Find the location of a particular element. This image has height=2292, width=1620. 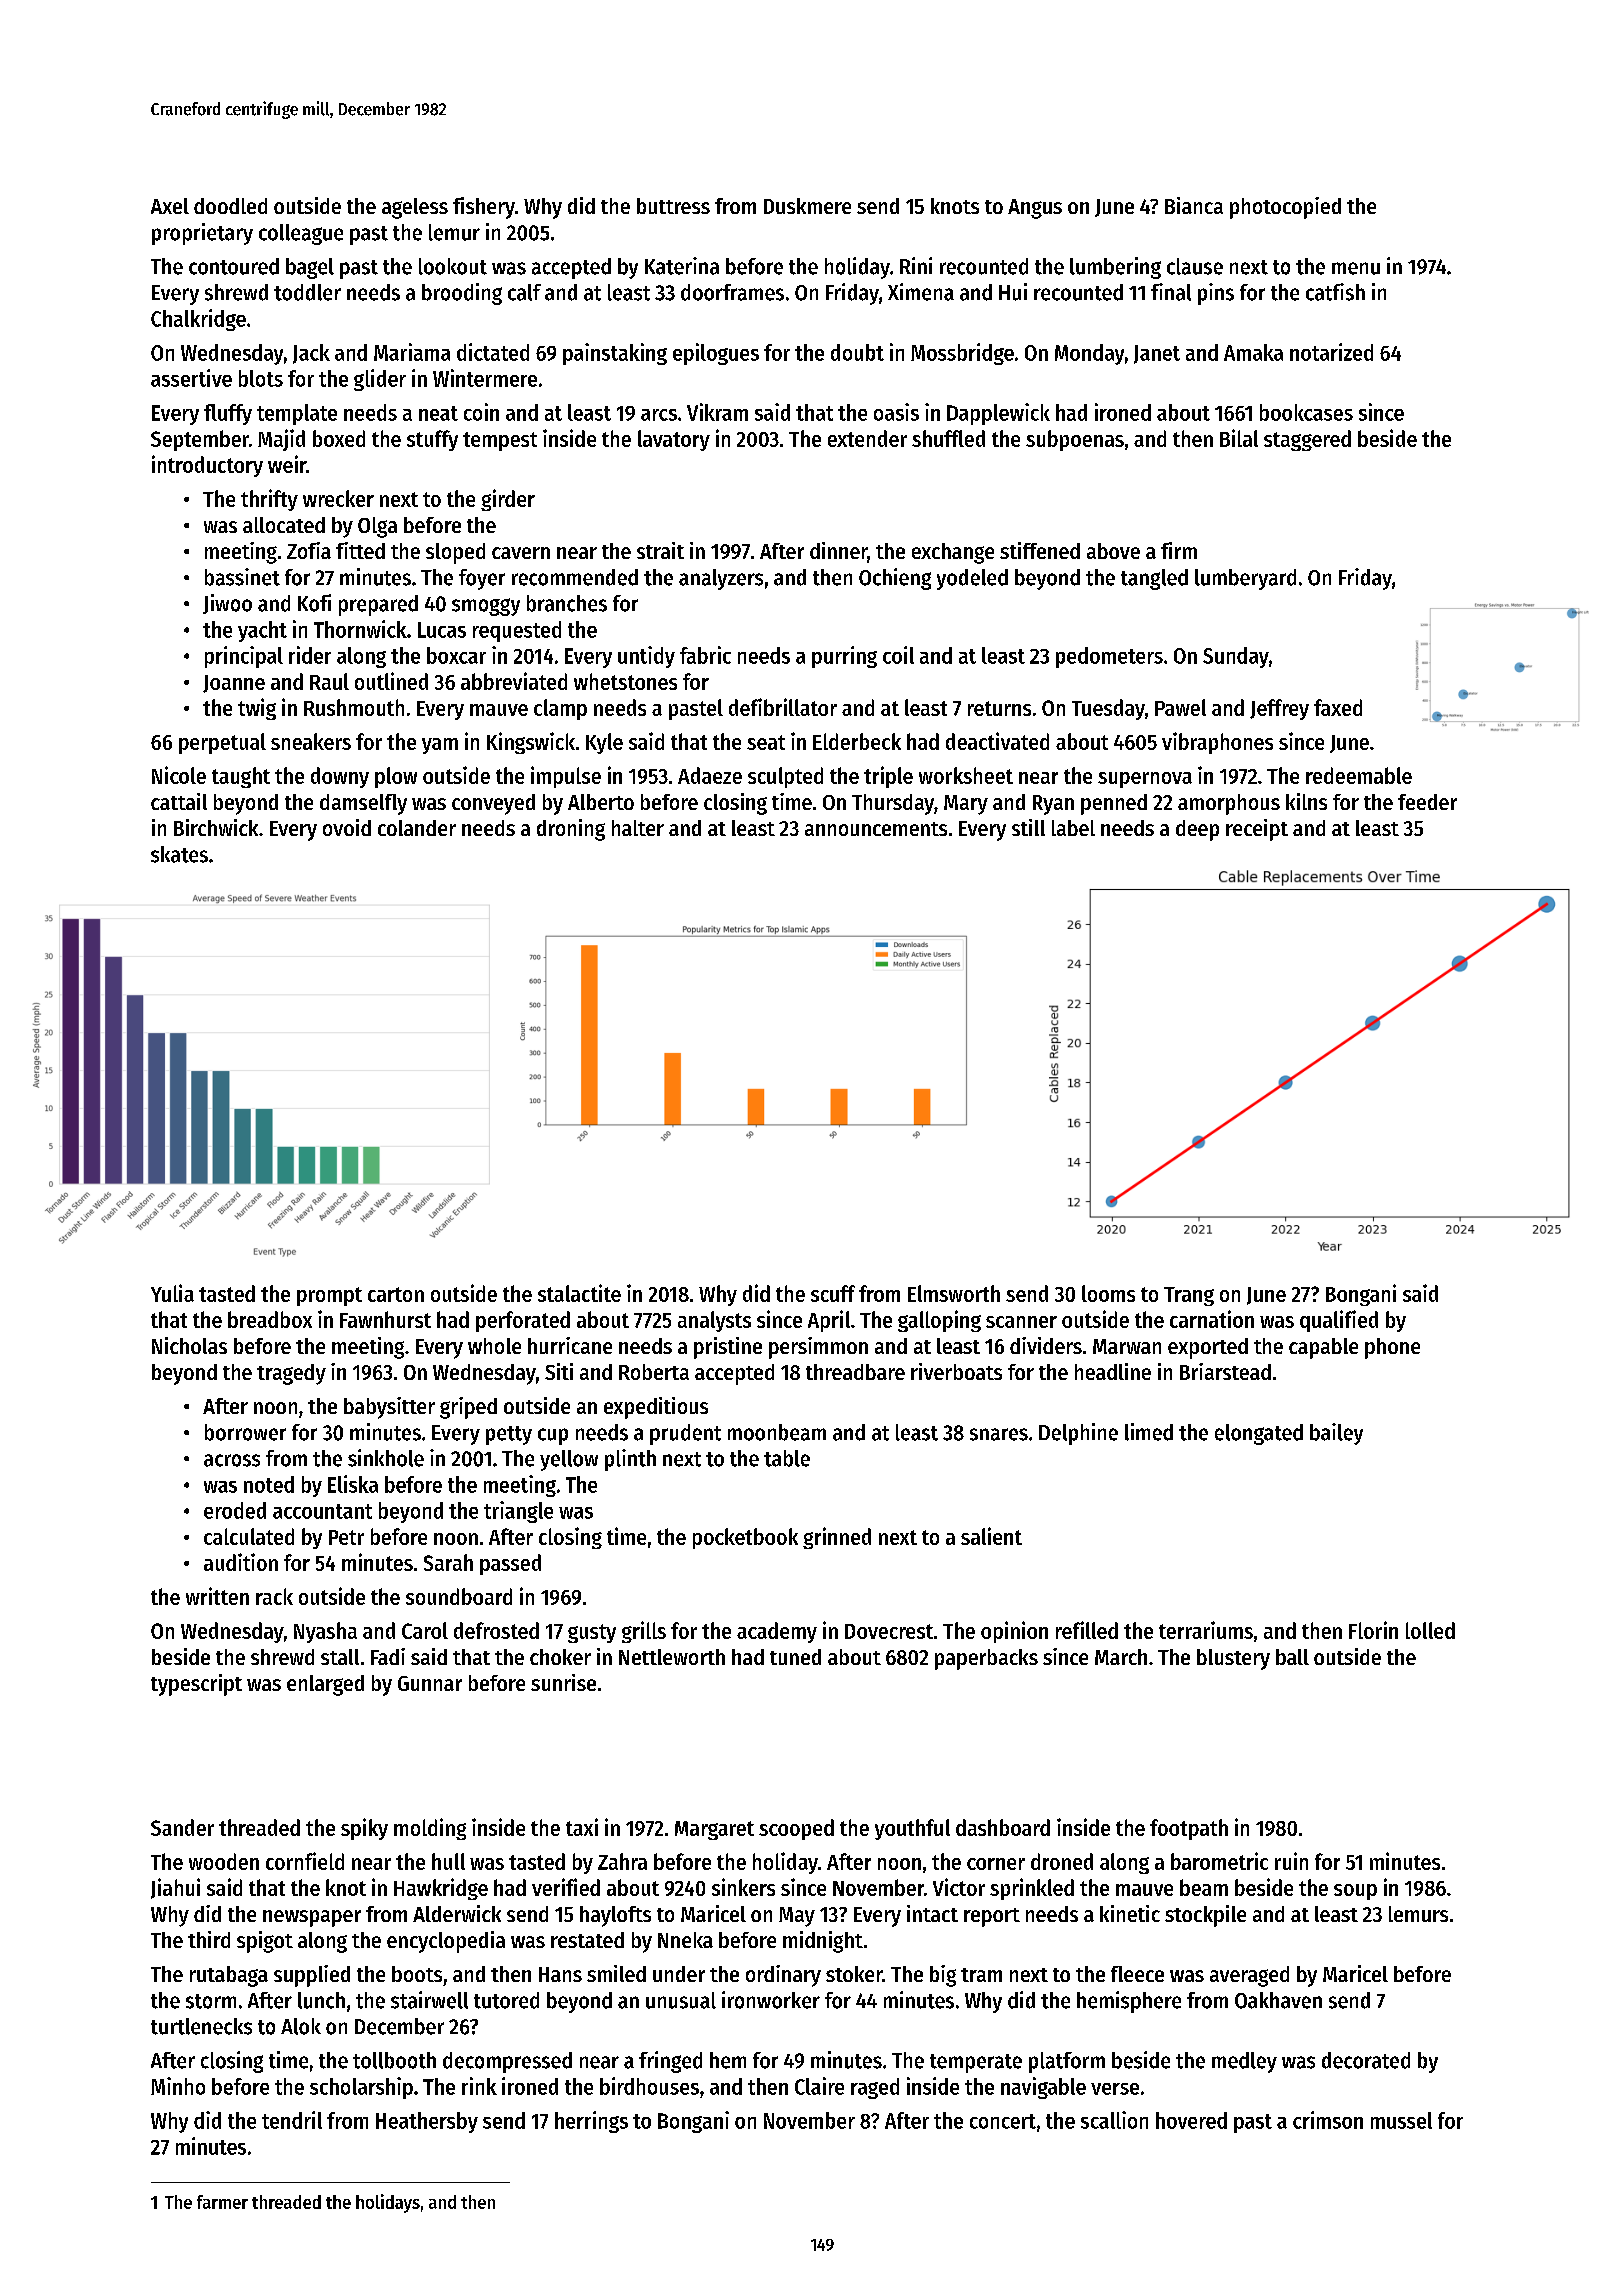

Margaret is located at coordinates (714, 1830).
